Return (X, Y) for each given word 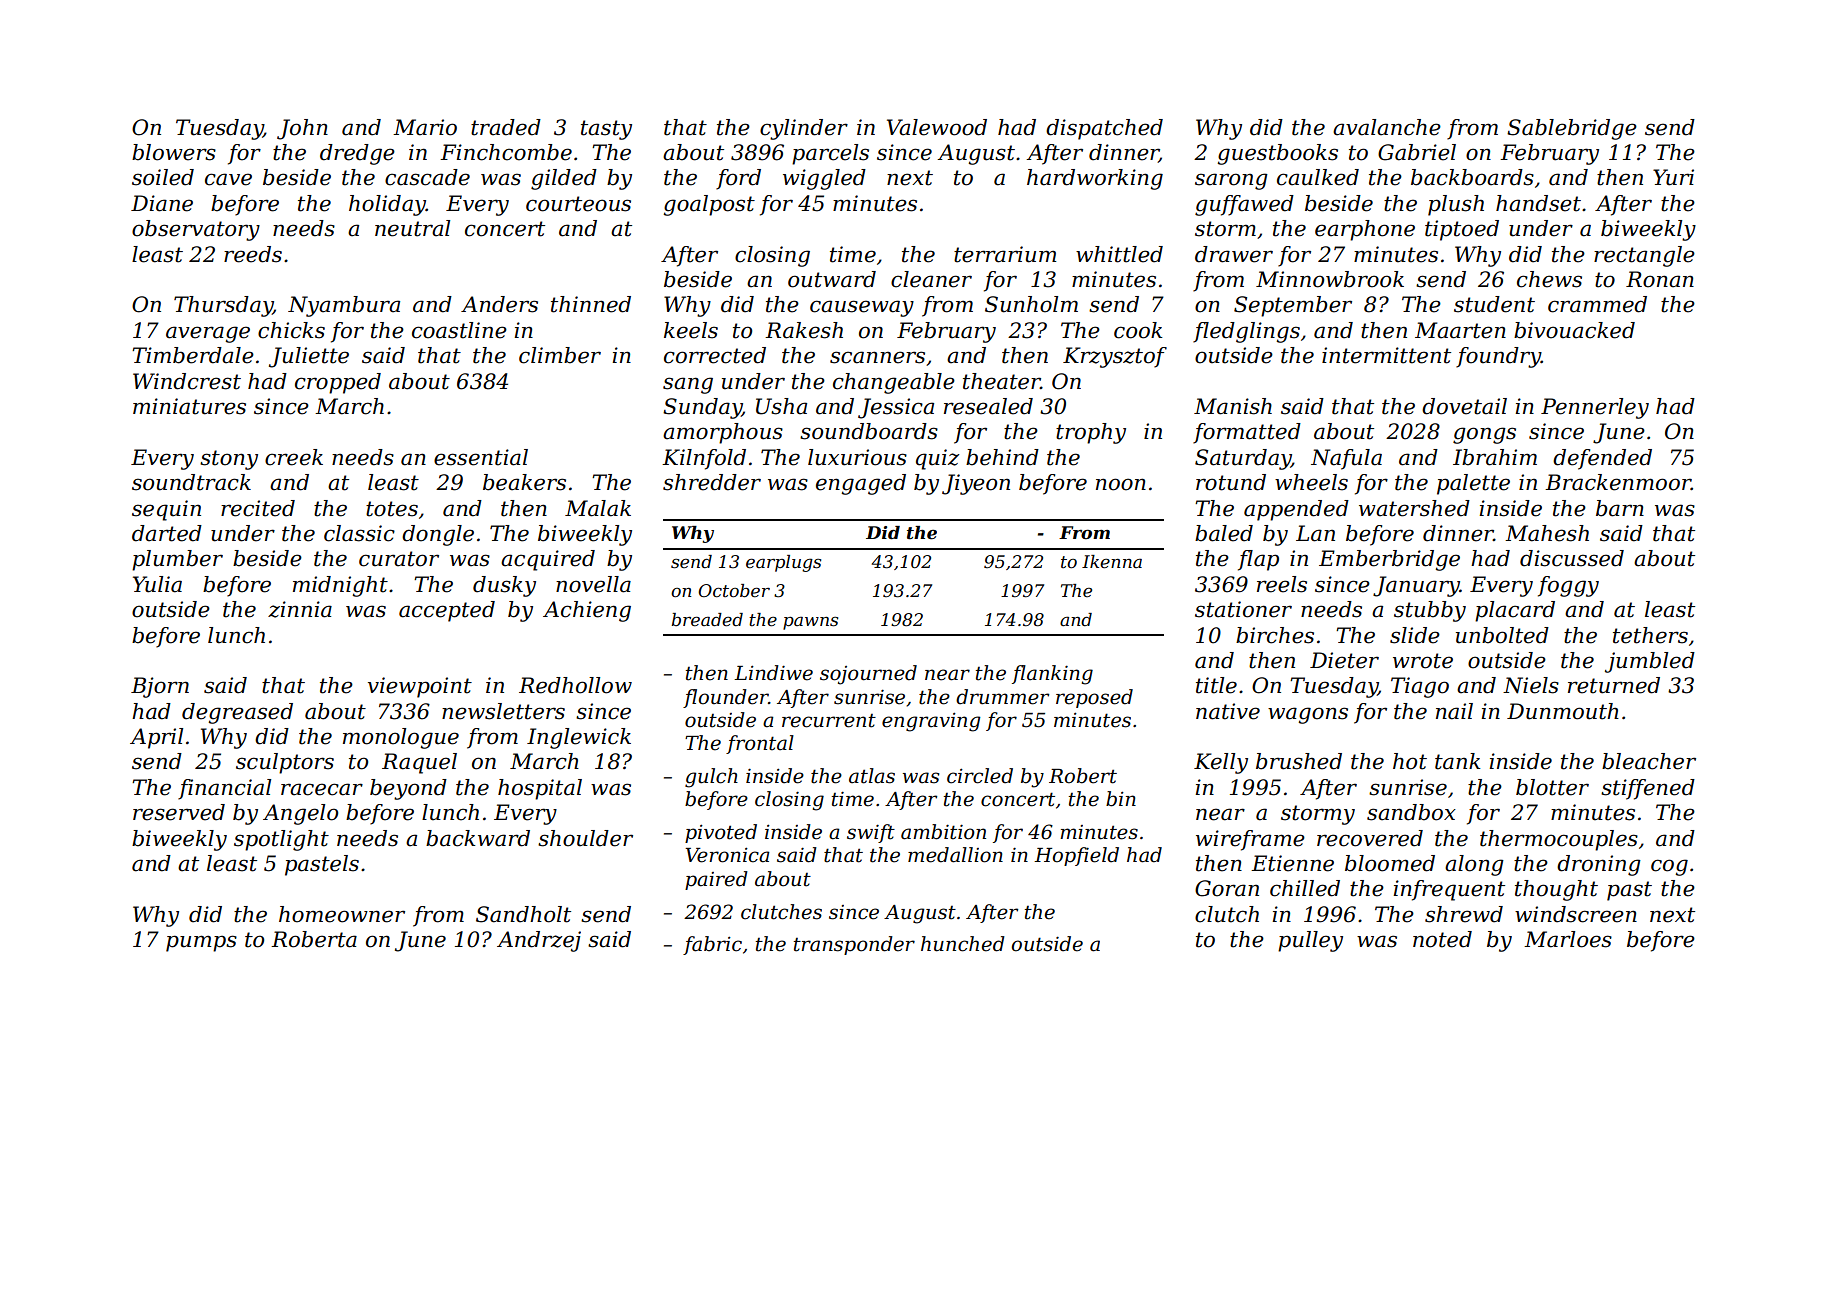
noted (1442, 939)
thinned (591, 304)
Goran (1227, 888)
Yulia (157, 584)
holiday (387, 205)
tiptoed (1462, 230)
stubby (1430, 611)
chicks (291, 330)
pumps (201, 943)
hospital (540, 789)
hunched (963, 944)
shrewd (1464, 914)
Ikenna (1112, 562)
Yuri (1673, 177)
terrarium (1005, 254)
